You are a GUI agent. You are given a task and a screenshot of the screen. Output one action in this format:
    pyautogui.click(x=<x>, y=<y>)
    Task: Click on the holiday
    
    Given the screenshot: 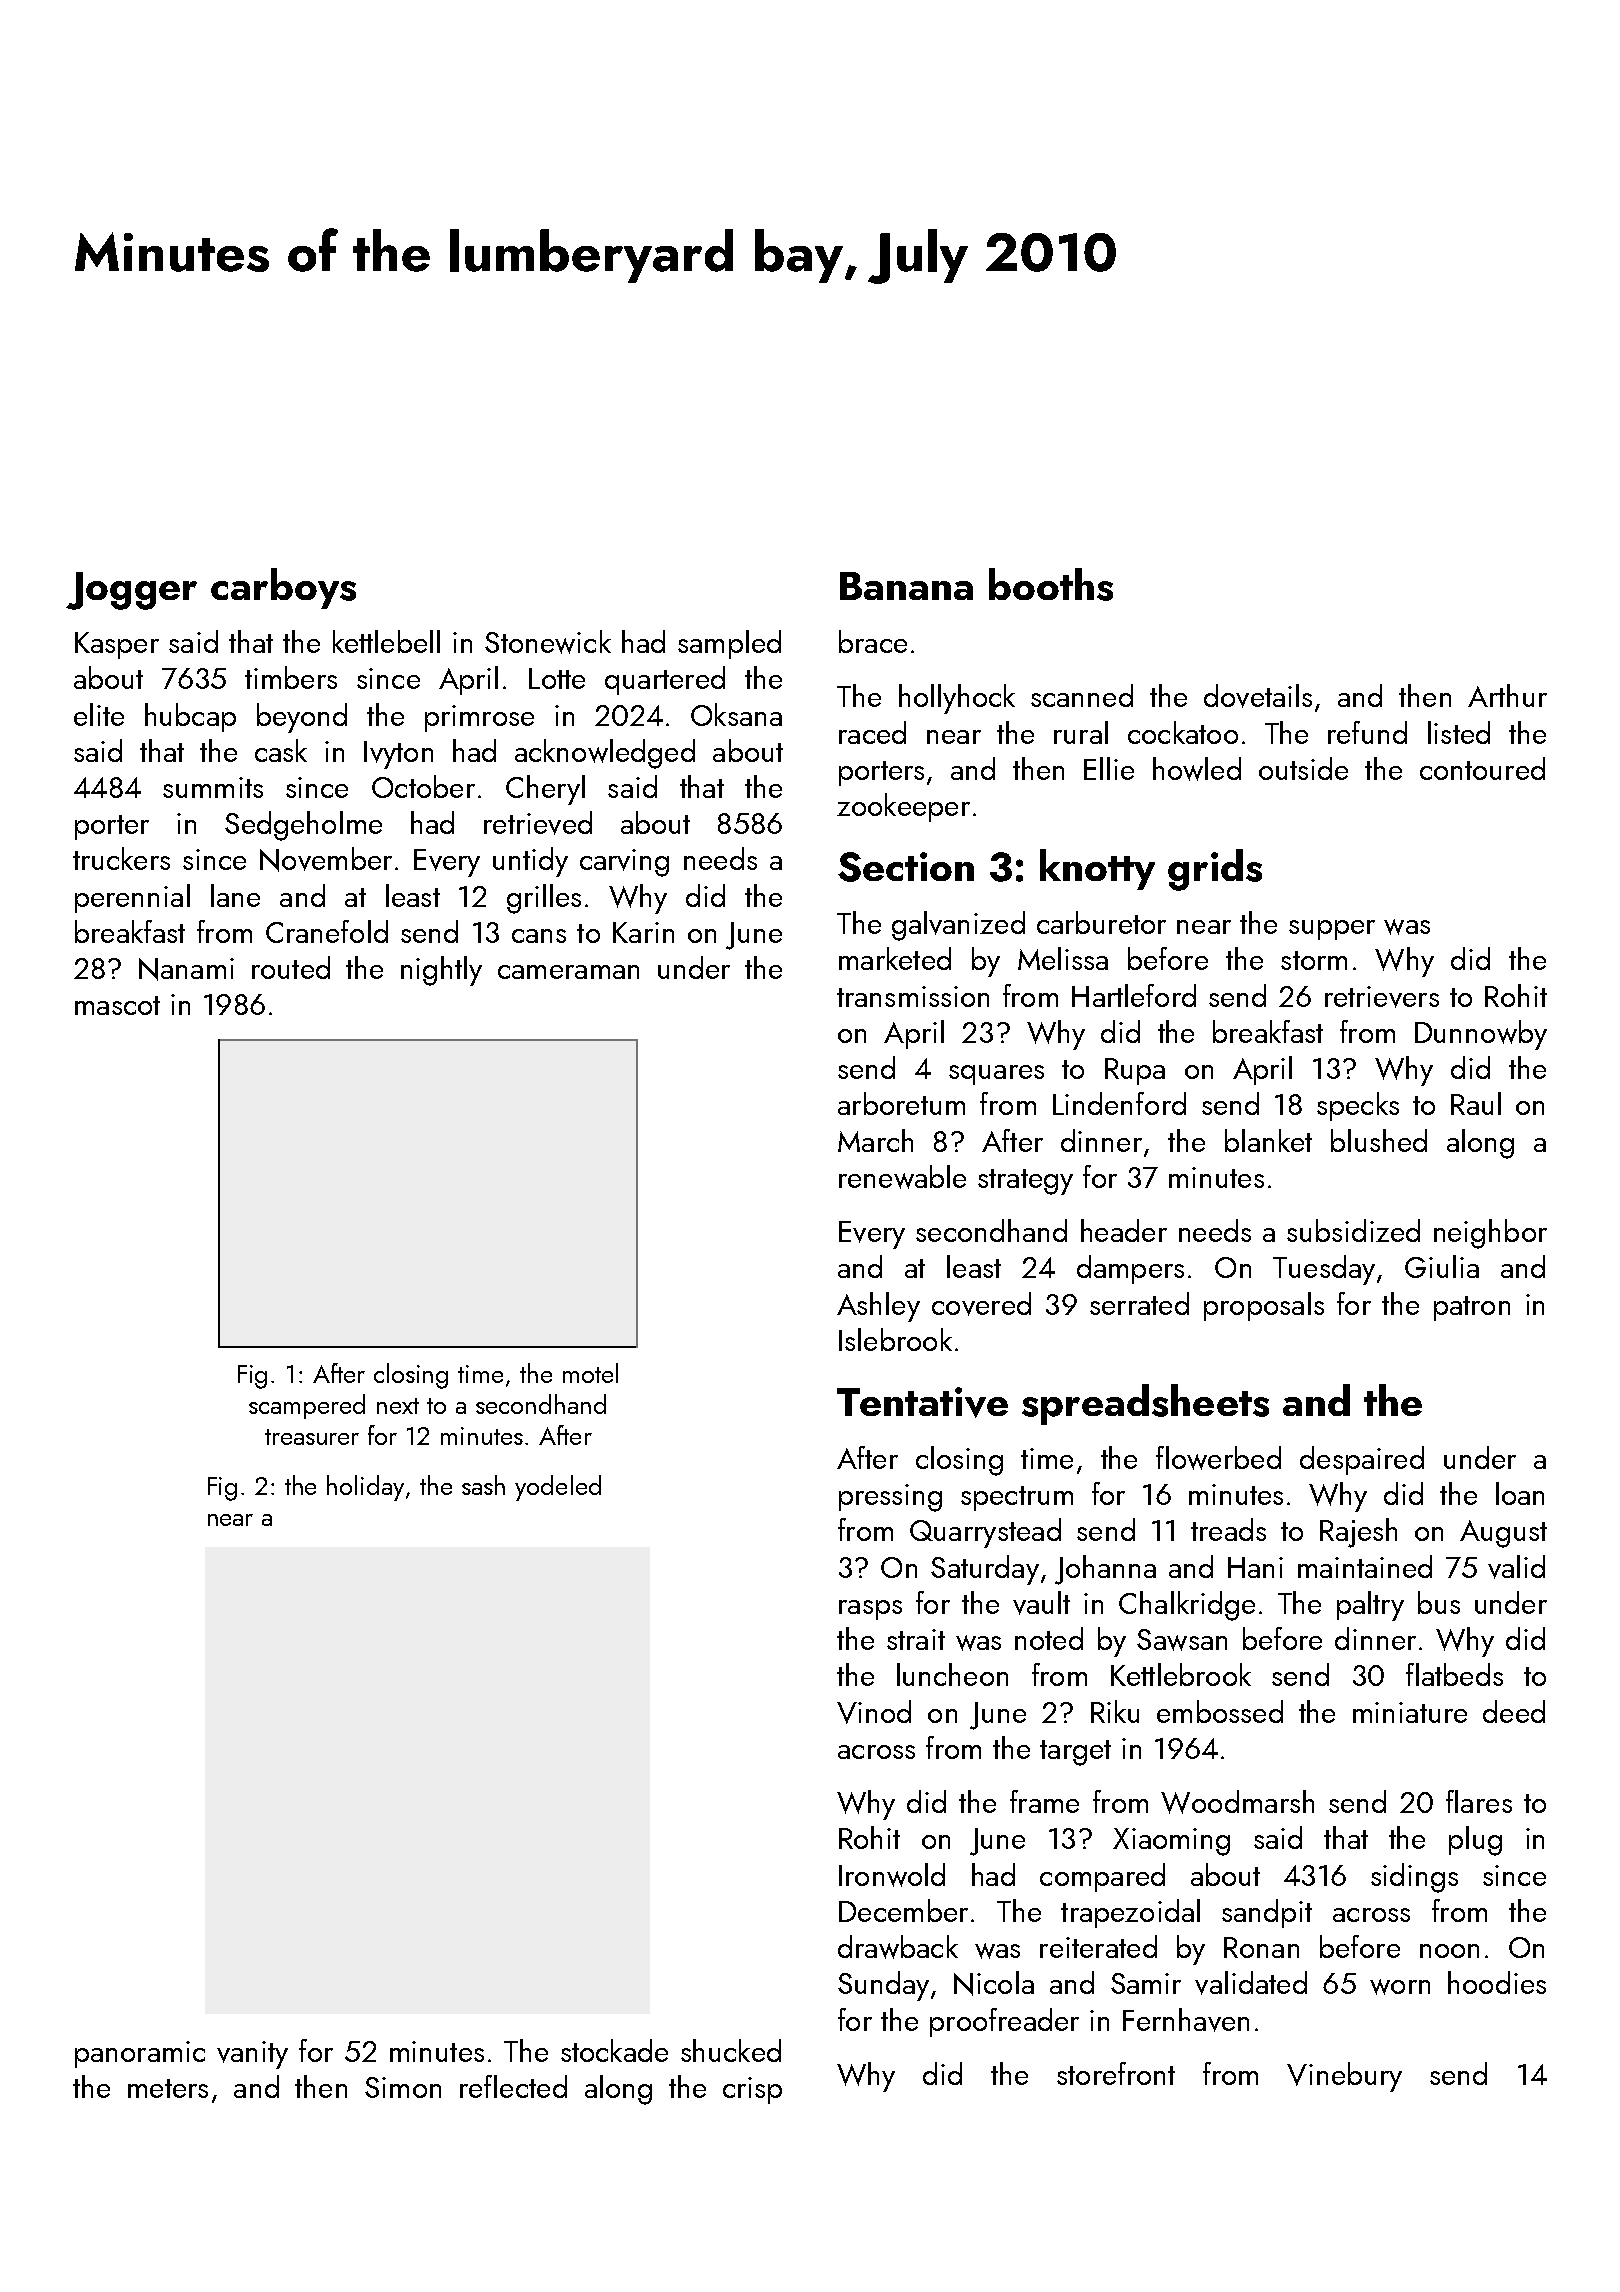 What is the action you would take?
    pyautogui.click(x=365, y=1488)
